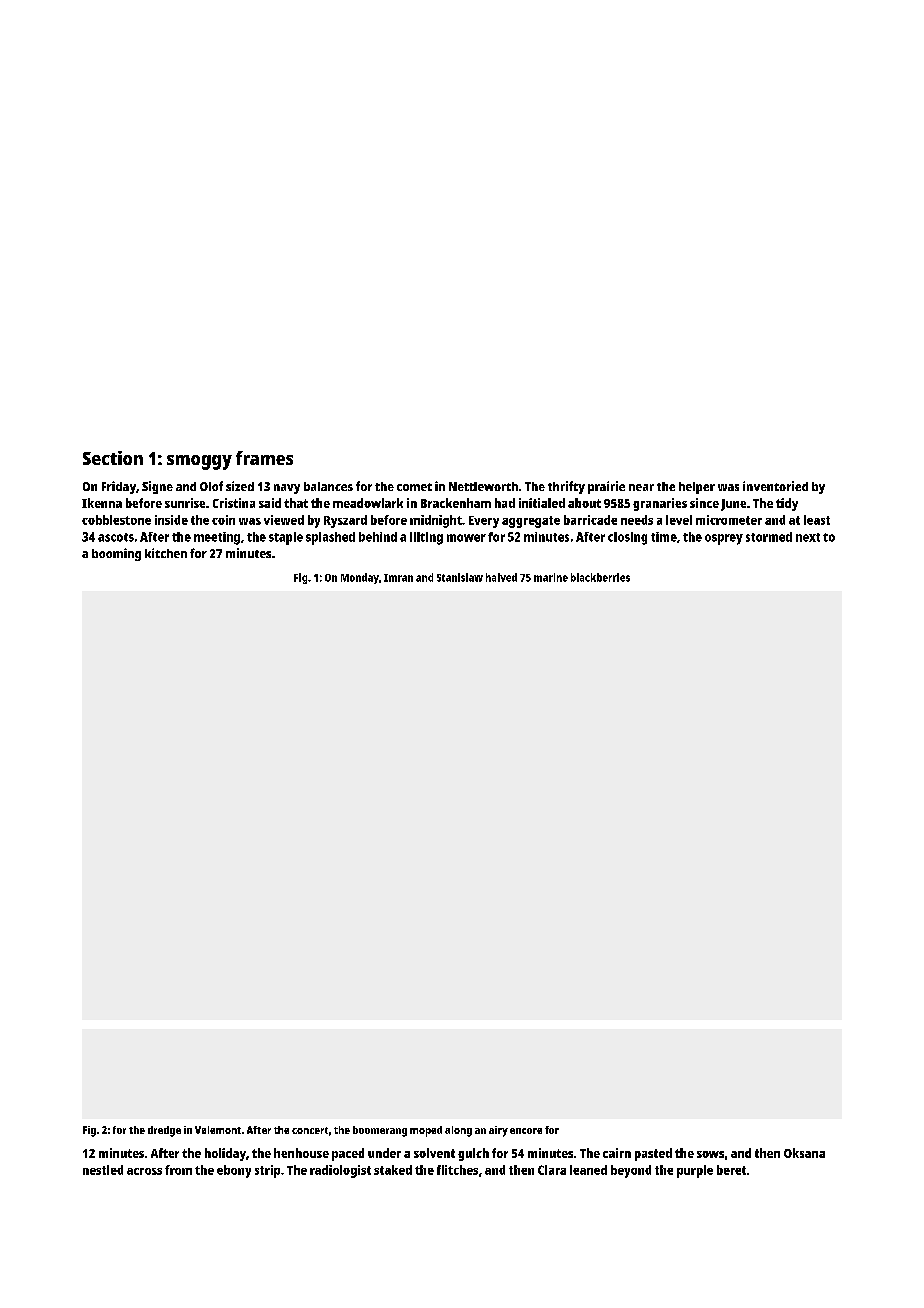  What do you see at coordinates (360, 578) in the image?
I see `Monday` at bounding box center [360, 578].
